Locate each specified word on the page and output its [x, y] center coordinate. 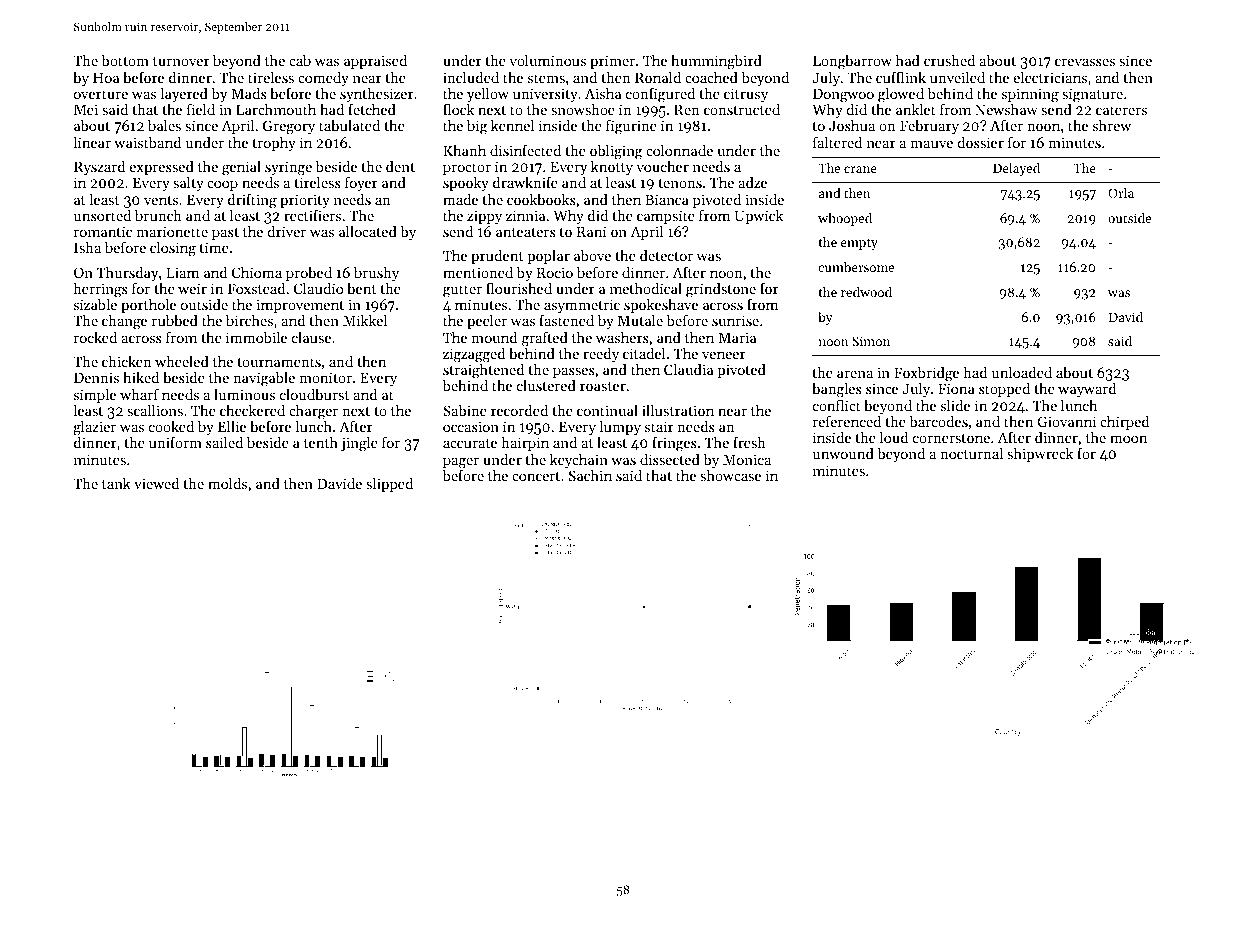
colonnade [679, 150]
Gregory [289, 127]
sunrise [735, 320]
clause [311, 337]
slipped [389, 485]
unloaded [1022, 372]
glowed [901, 95]
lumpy [620, 428]
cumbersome [856, 267]
